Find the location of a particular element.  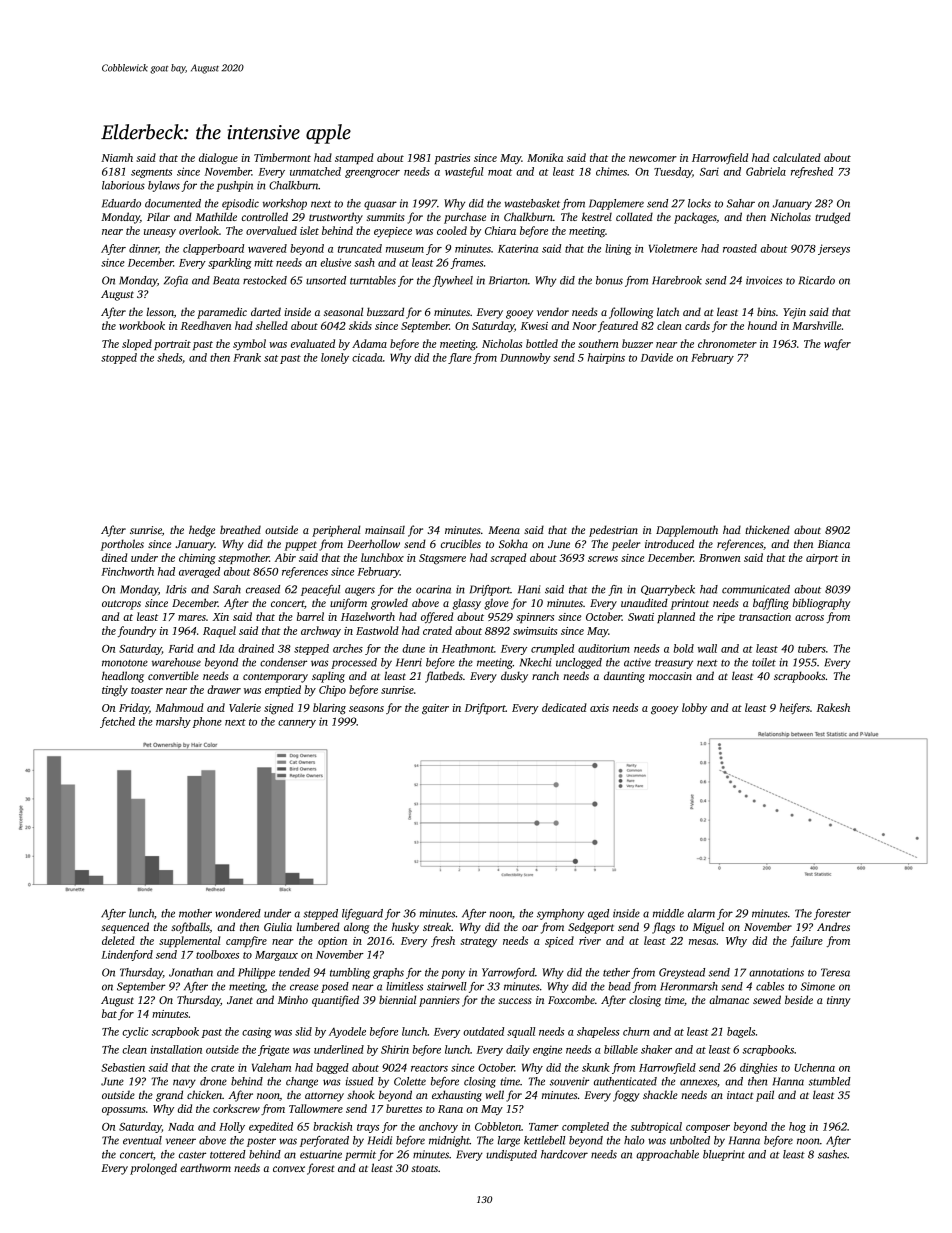

lobby is located at coordinates (694, 709).
